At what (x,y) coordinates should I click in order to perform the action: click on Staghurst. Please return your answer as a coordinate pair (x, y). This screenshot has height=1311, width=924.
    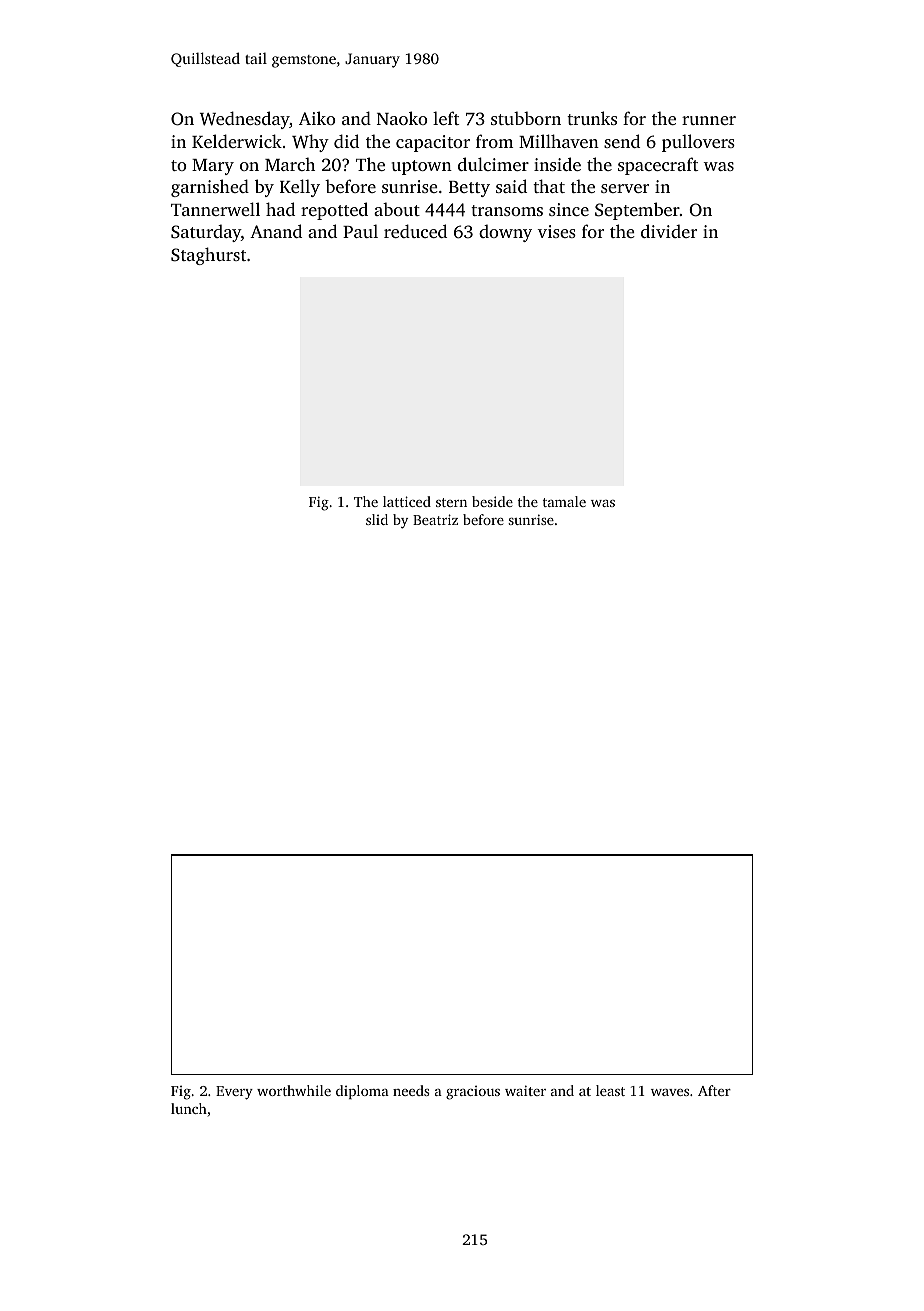
    Looking at the image, I should click on (208, 256).
